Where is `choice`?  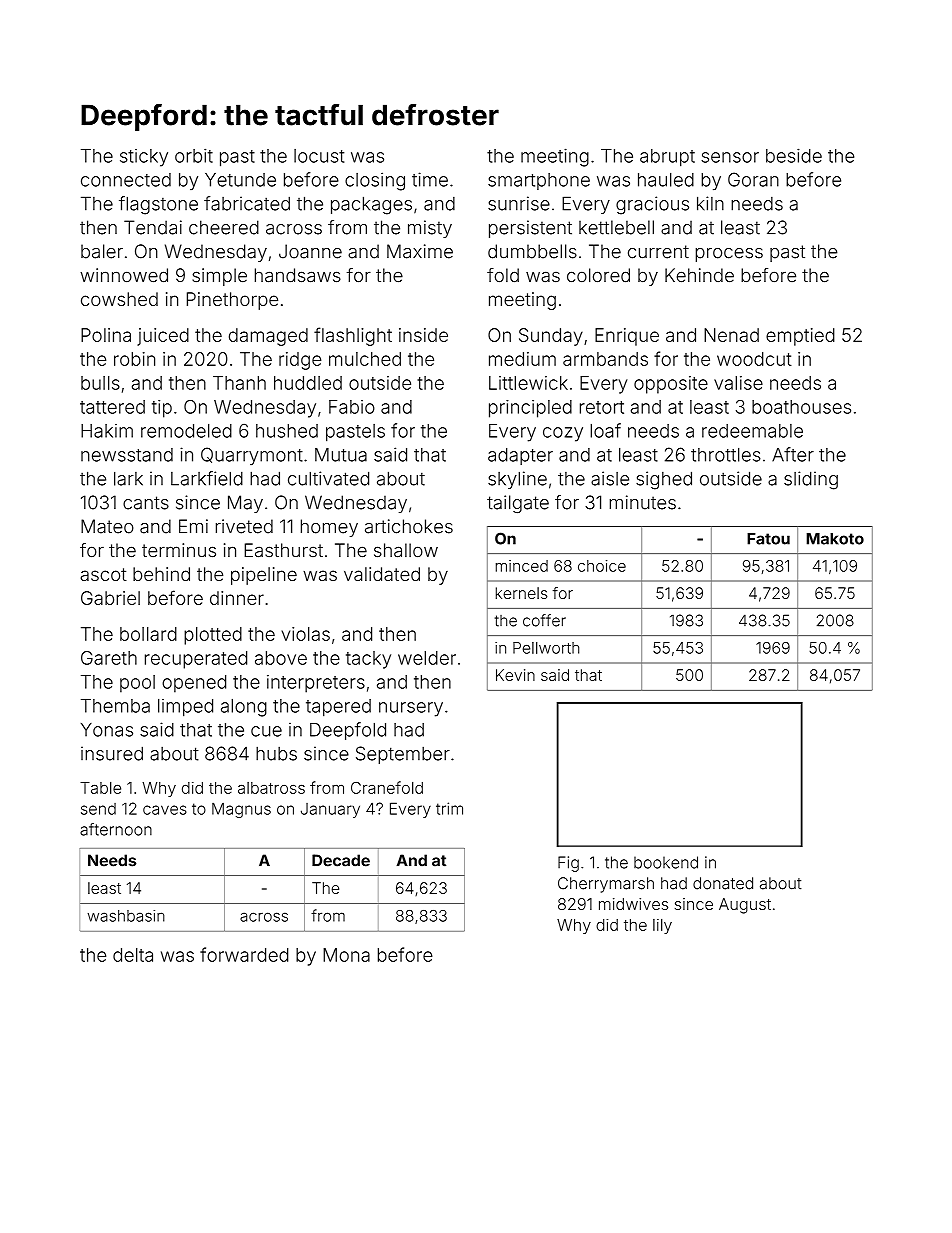
choice is located at coordinates (602, 566).
